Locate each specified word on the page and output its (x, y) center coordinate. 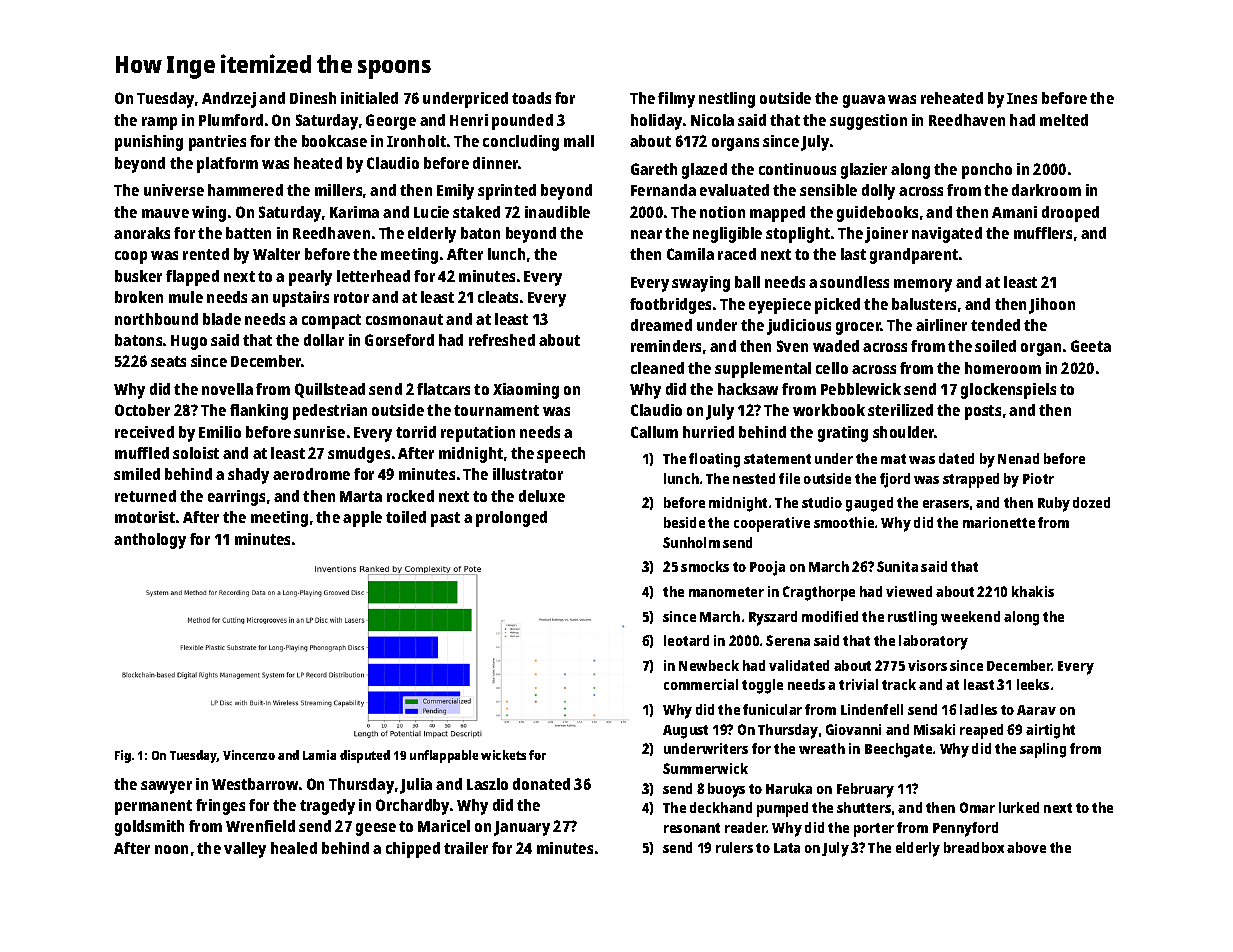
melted (1064, 120)
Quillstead (330, 390)
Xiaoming (526, 391)
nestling (727, 100)
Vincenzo (249, 755)
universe (174, 190)
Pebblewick (861, 389)
